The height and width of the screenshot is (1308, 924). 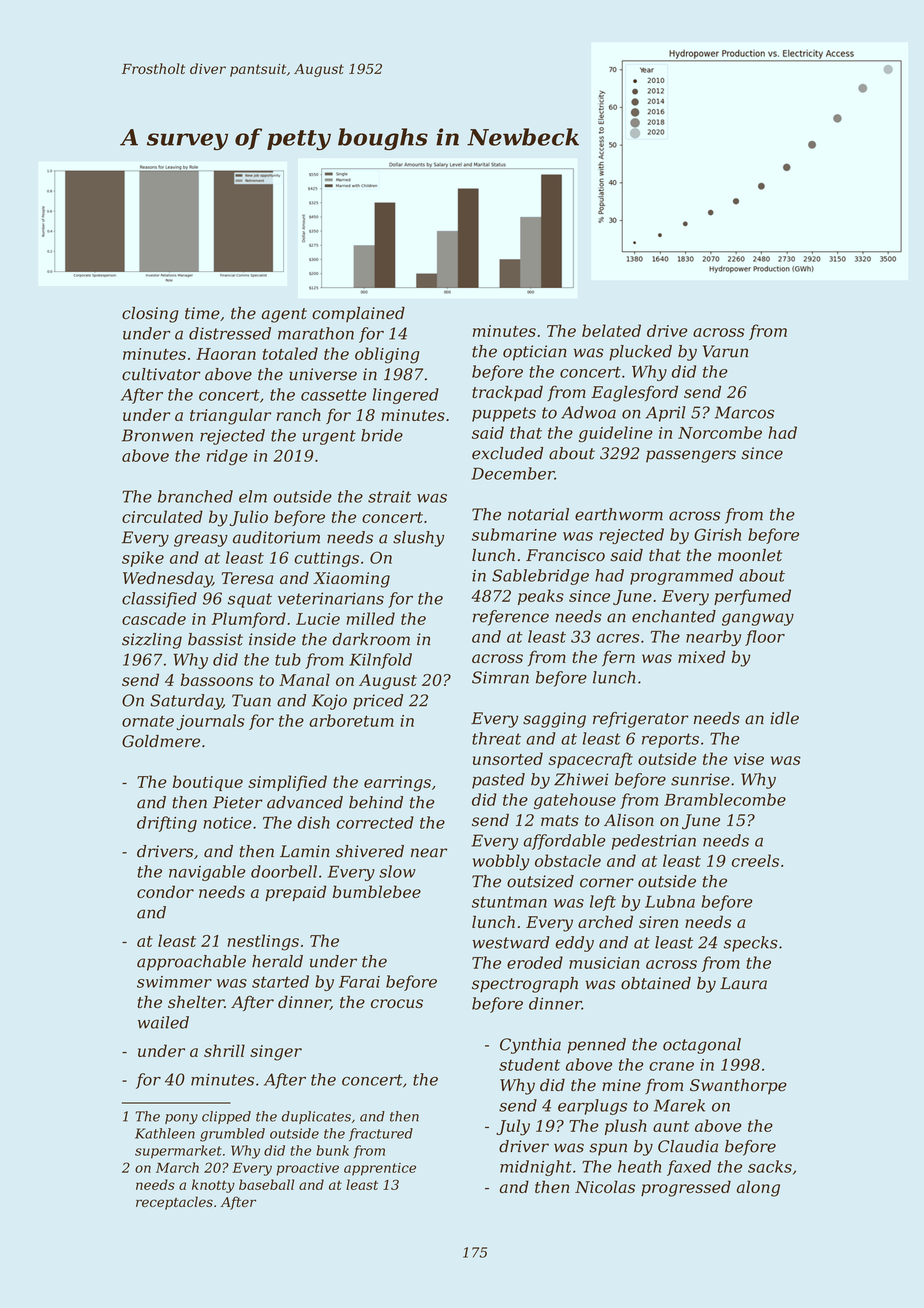 What do you see at coordinates (717, 534) in the screenshot?
I see `Girish` at bounding box center [717, 534].
